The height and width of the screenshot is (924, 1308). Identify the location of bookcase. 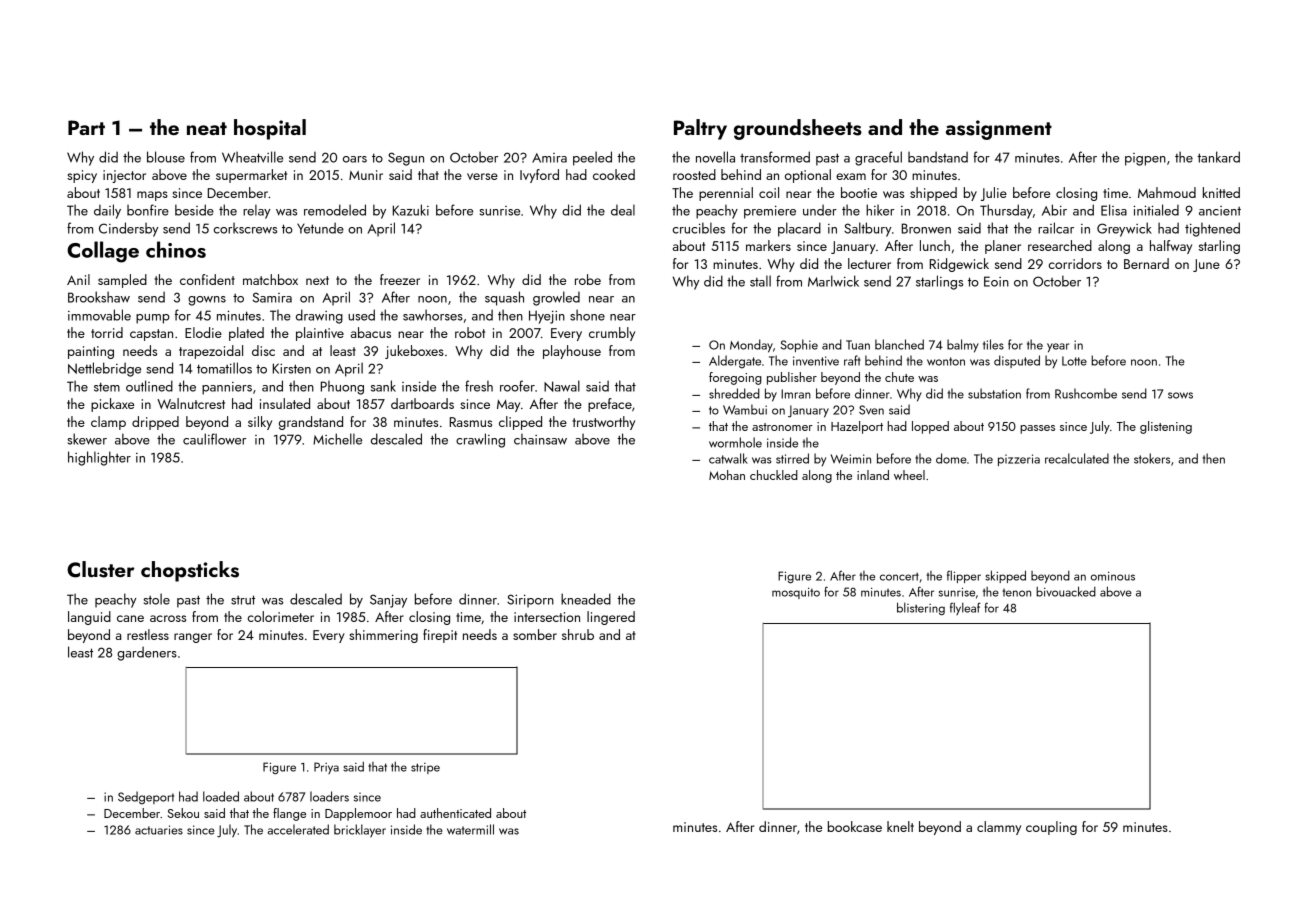
(855, 826).
